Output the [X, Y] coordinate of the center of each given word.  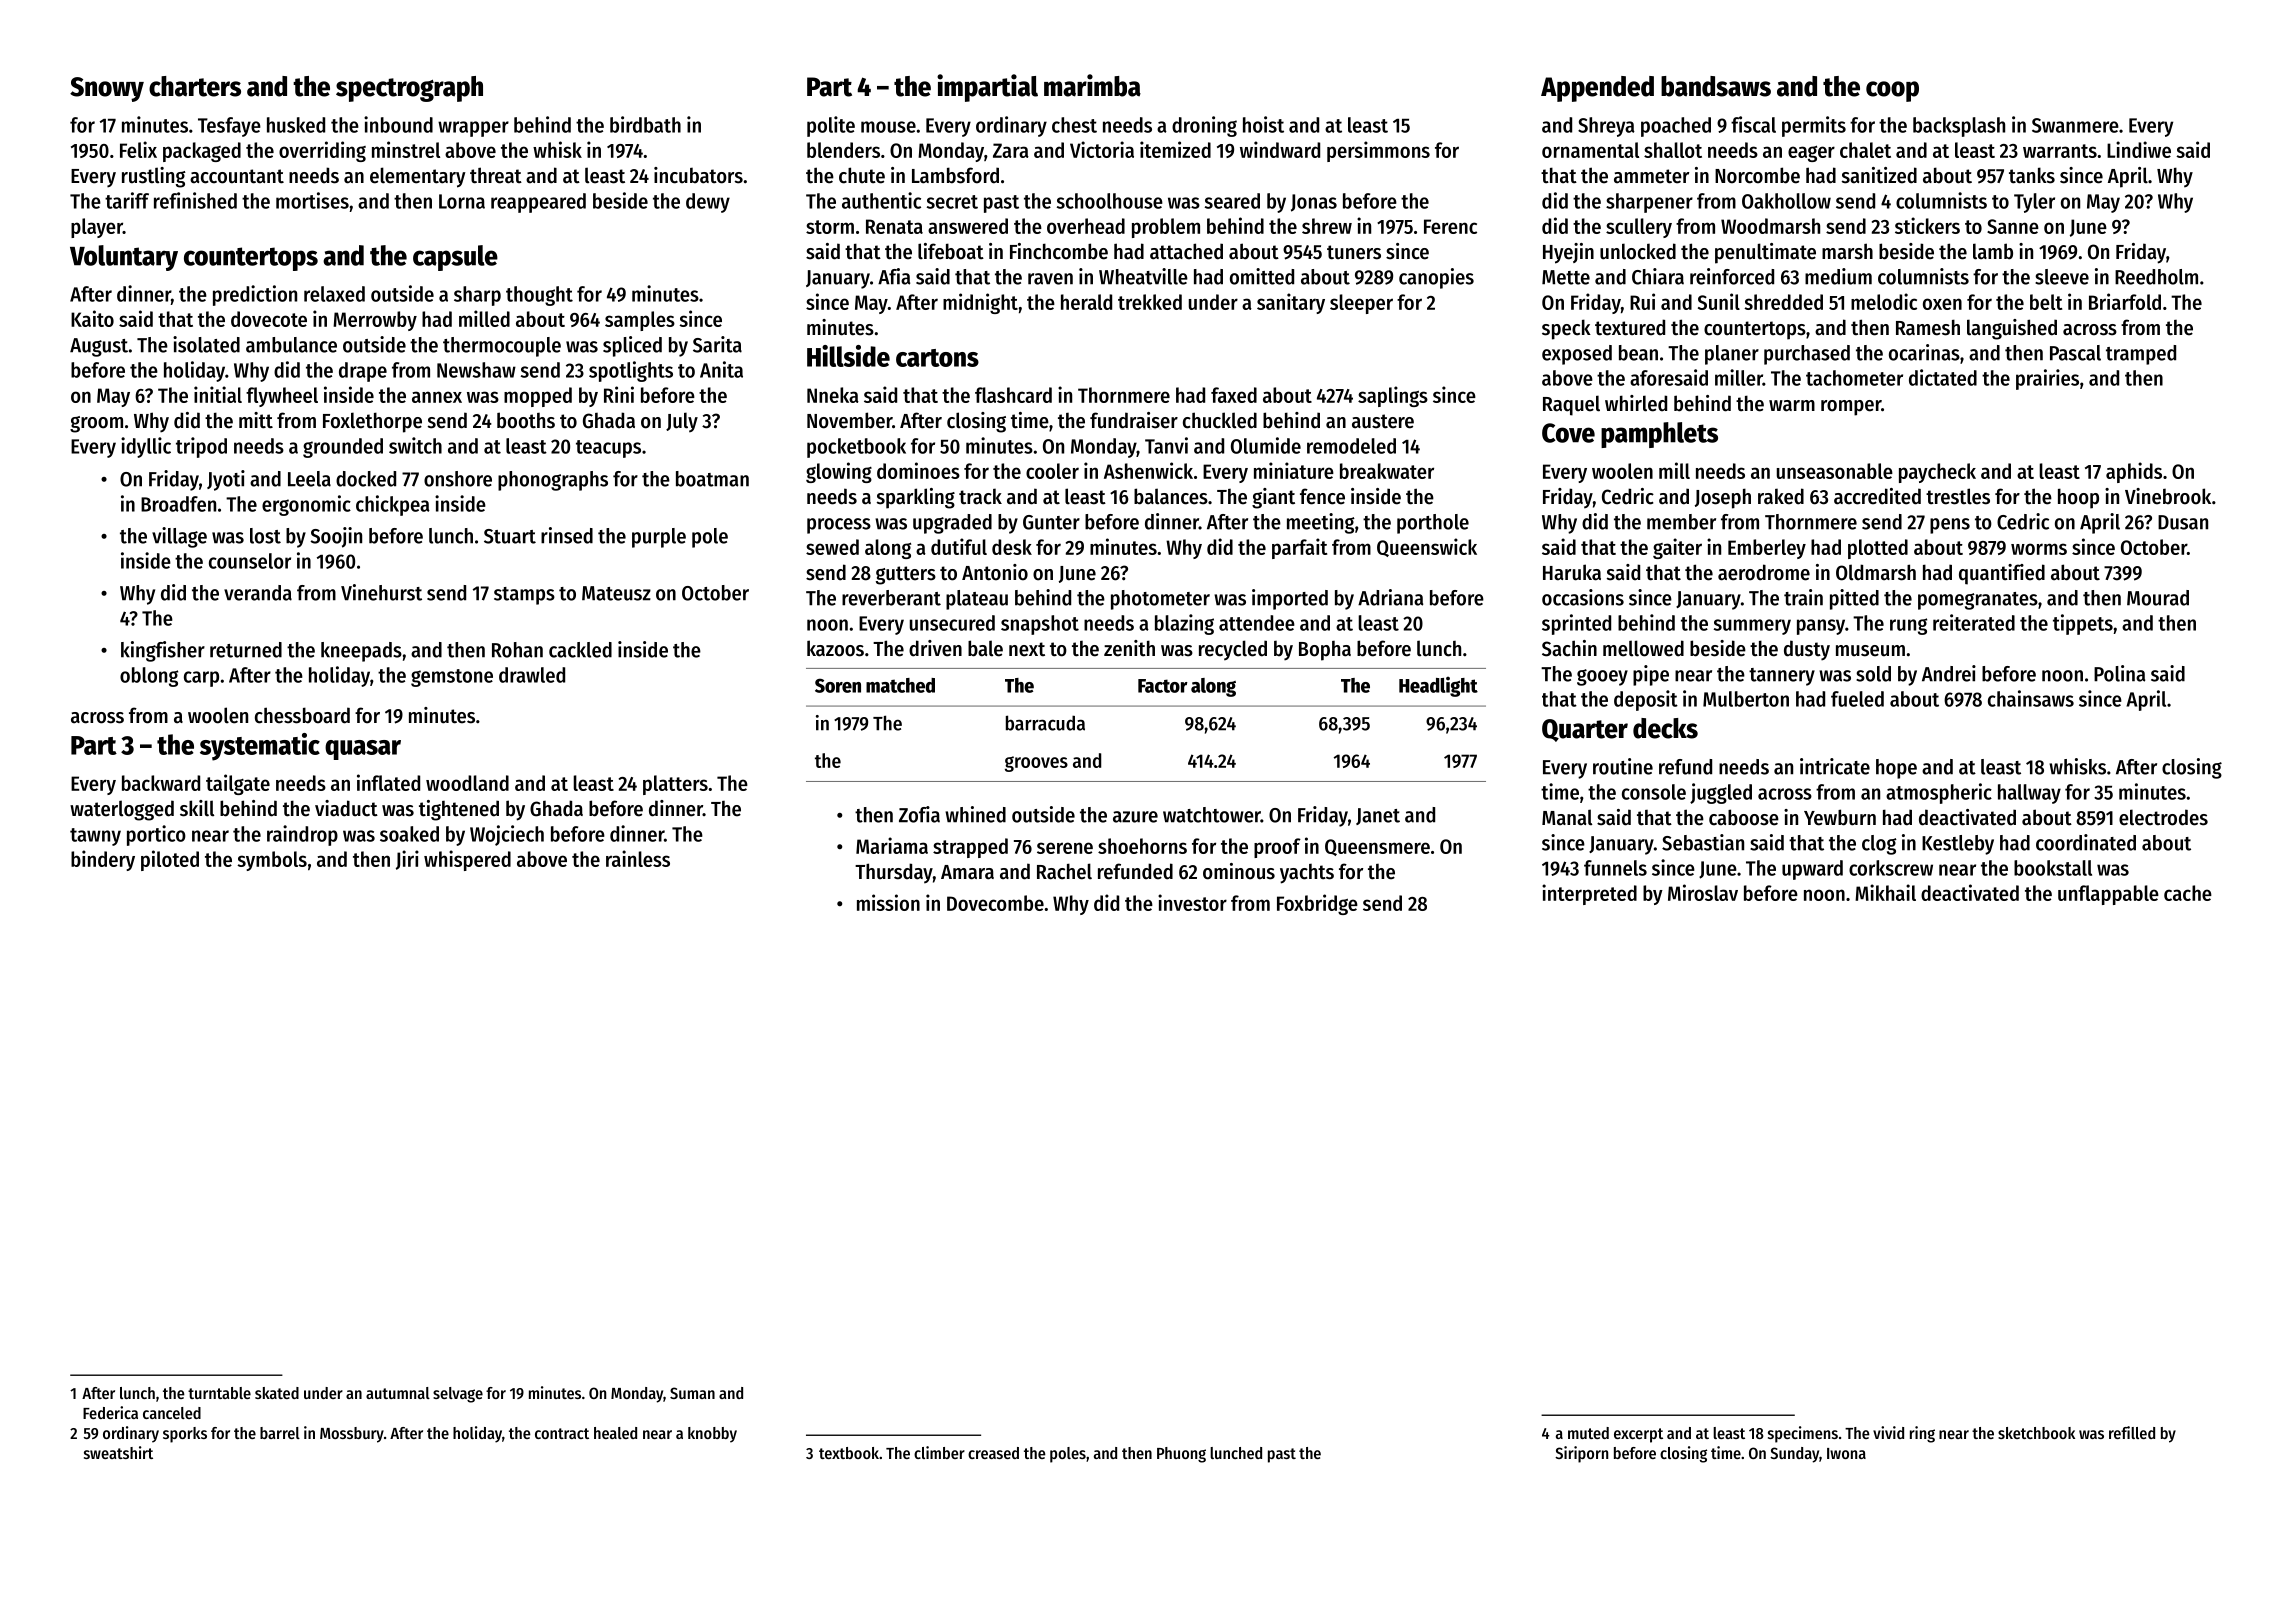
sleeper [1361, 304]
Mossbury [352, 1435]
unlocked [1638, 251]
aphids [2134, 472]
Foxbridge [1317, 904]
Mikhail [1885, 892]
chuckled [1220, 420]
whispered [467, 860]
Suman [692, 1393]
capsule [455, 258]
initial [218, 394]
